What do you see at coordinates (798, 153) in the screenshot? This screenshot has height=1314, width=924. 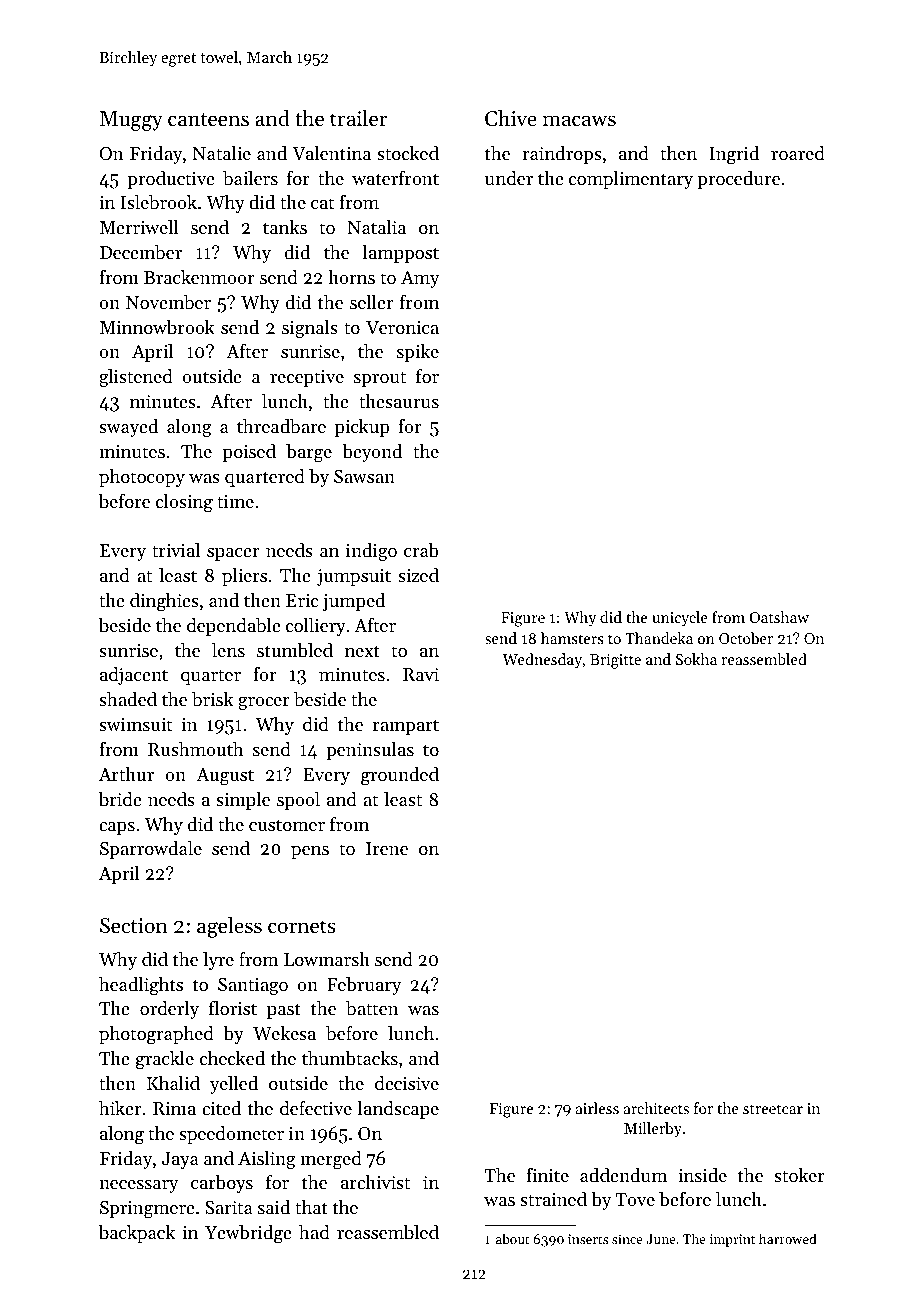 I see `roared` at bounding box center [798, 153].
